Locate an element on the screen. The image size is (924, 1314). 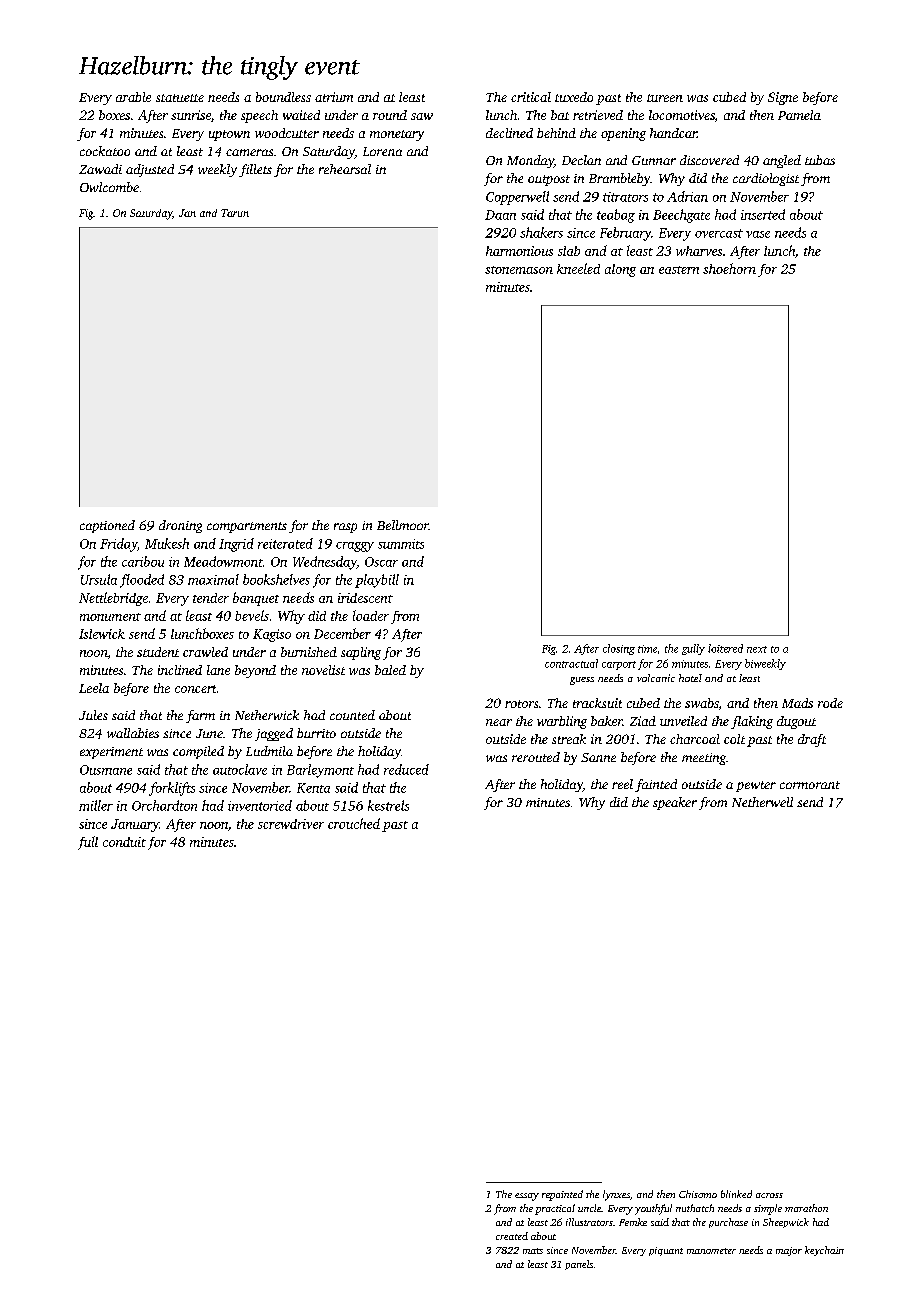
Signe is located at coordinates (783, 98).
